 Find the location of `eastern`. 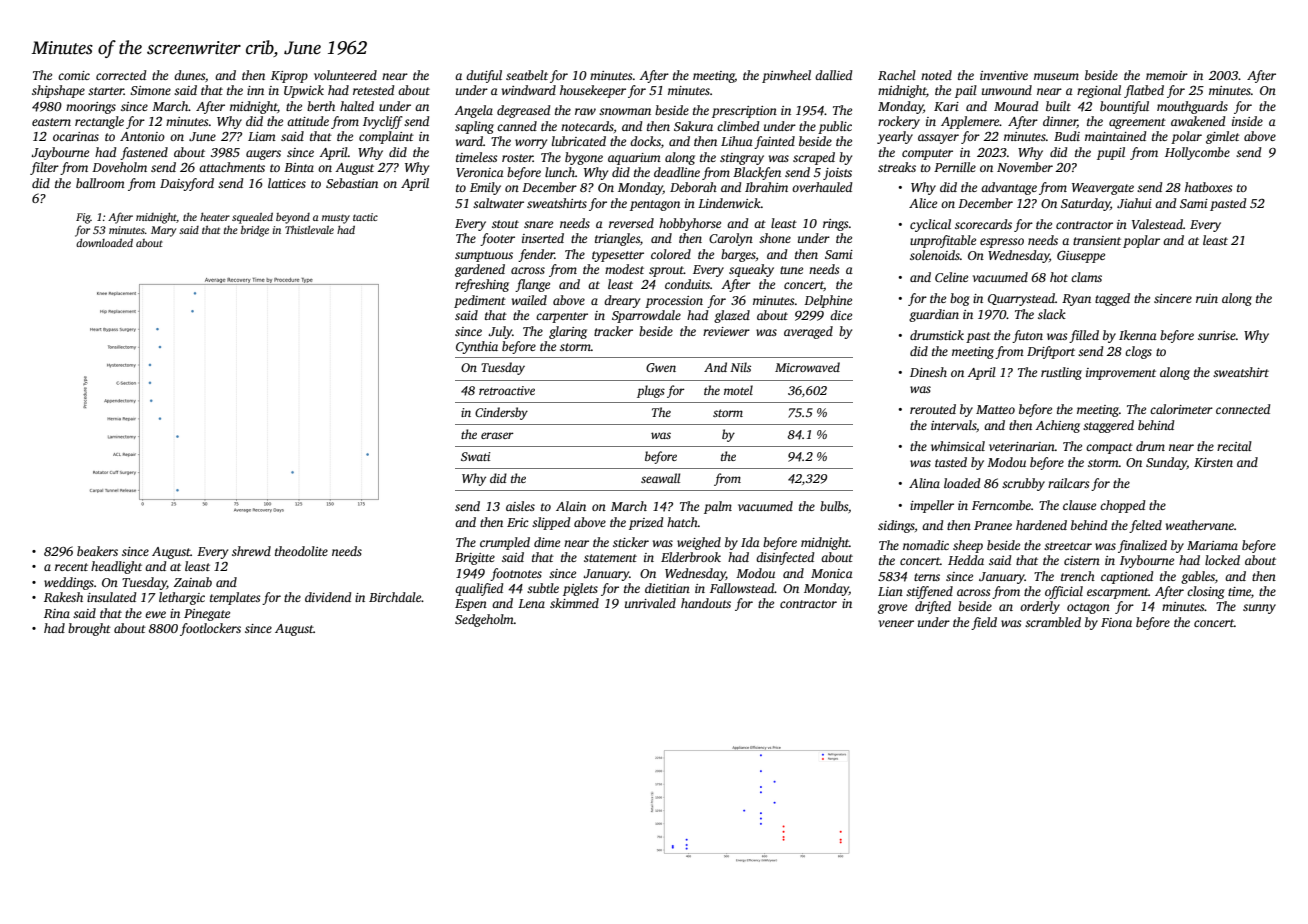

eastern is located at coordinates (51, 122).
